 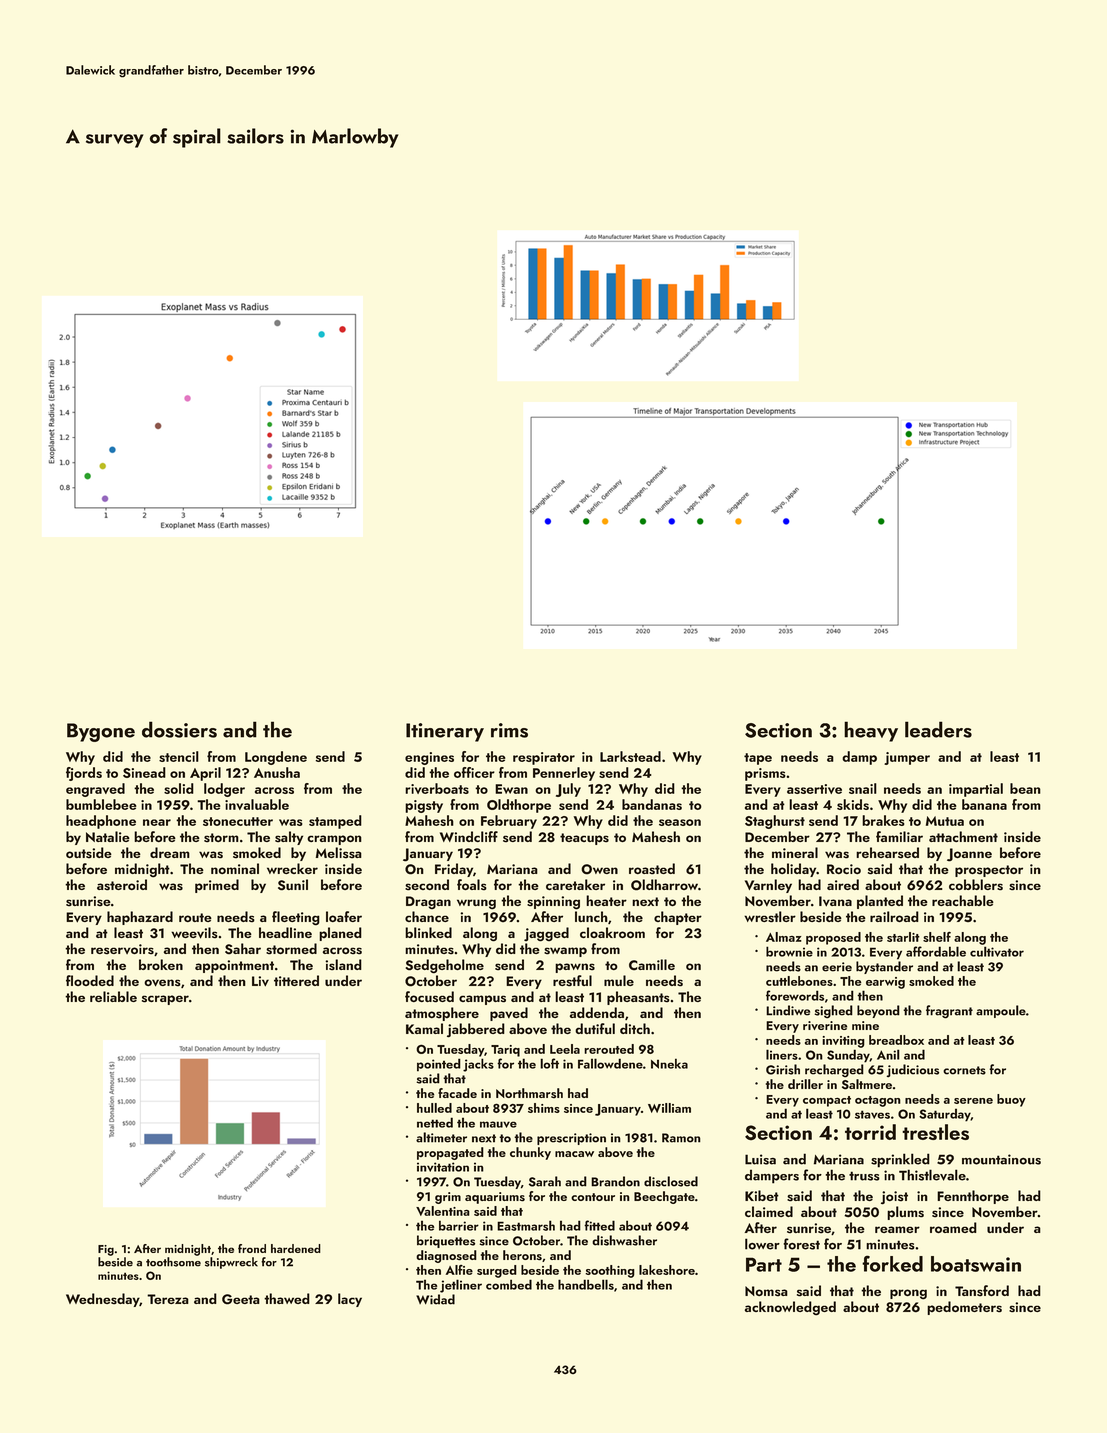 What do you see at coordinates (575, 884) in the screenshot?
I see `caretaker` at bounding box center [575, 884].
